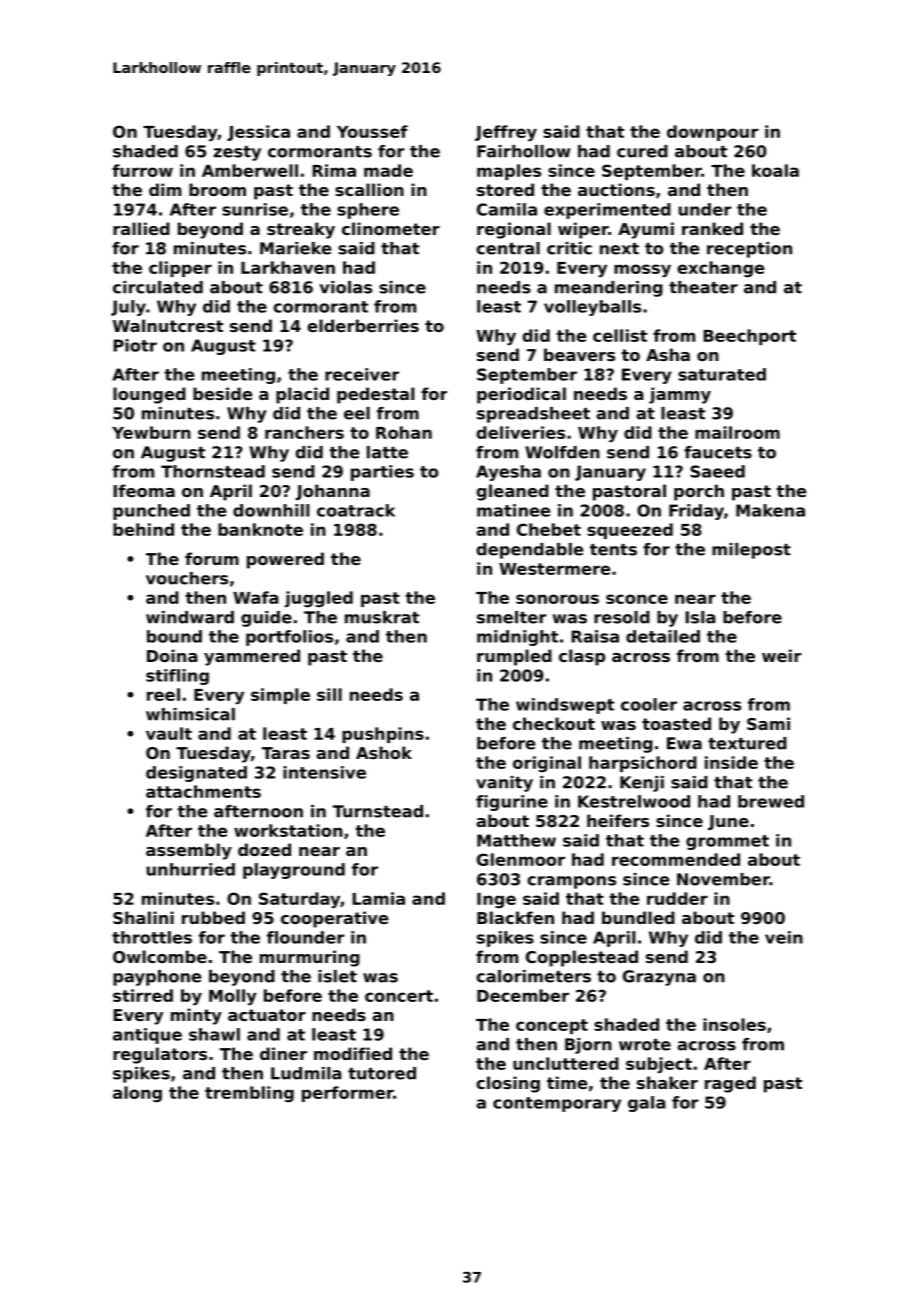  Describe the element at coordinates (731, 762) in the document. I see `inside` at that location.
